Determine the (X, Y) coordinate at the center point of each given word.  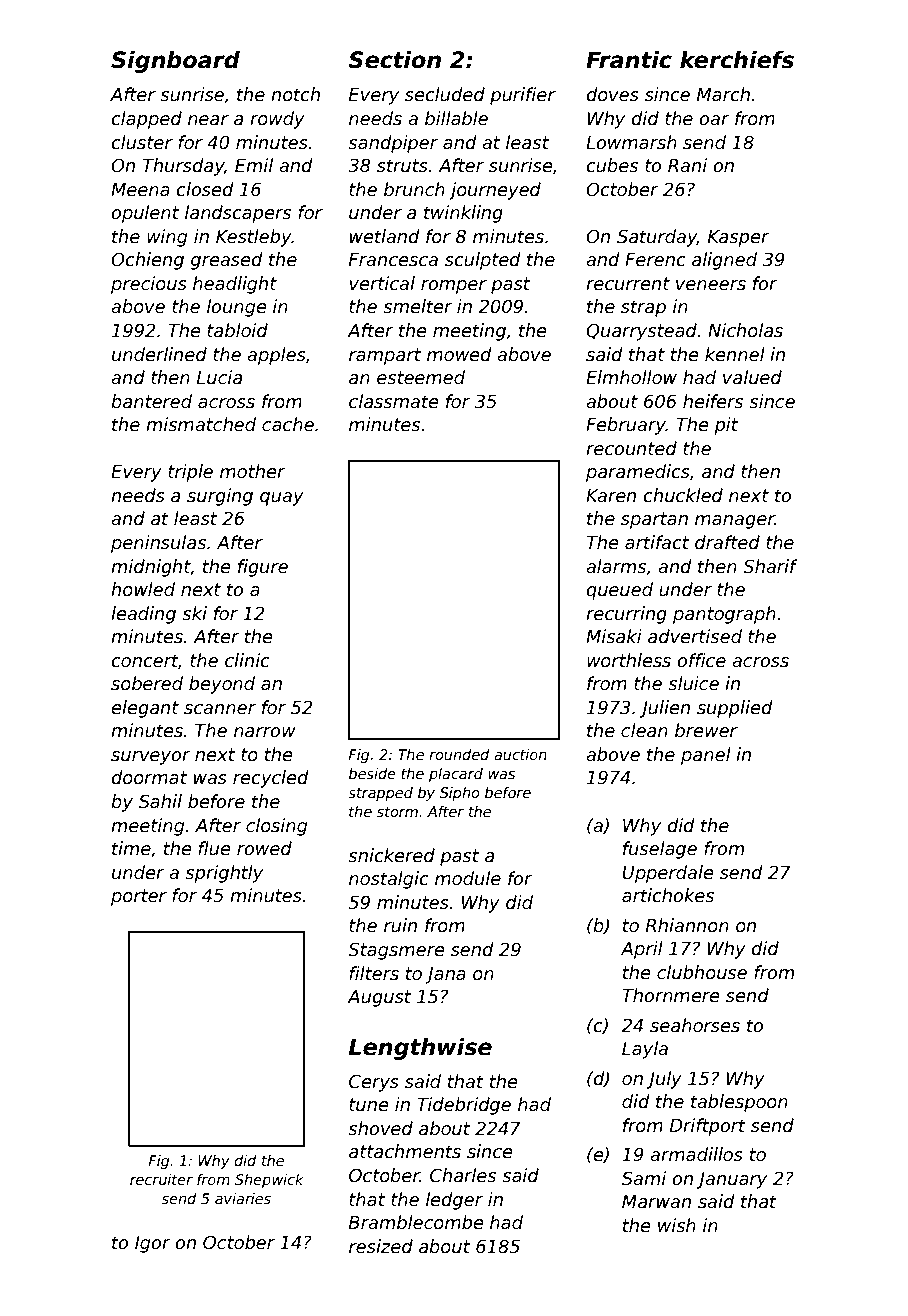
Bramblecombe (416, 1222)
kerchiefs (737, 60)
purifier (523, 96)
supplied (735, 709)
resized (381, 1246)
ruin (400, 925)
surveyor (150, 758)
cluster (142, 142)
